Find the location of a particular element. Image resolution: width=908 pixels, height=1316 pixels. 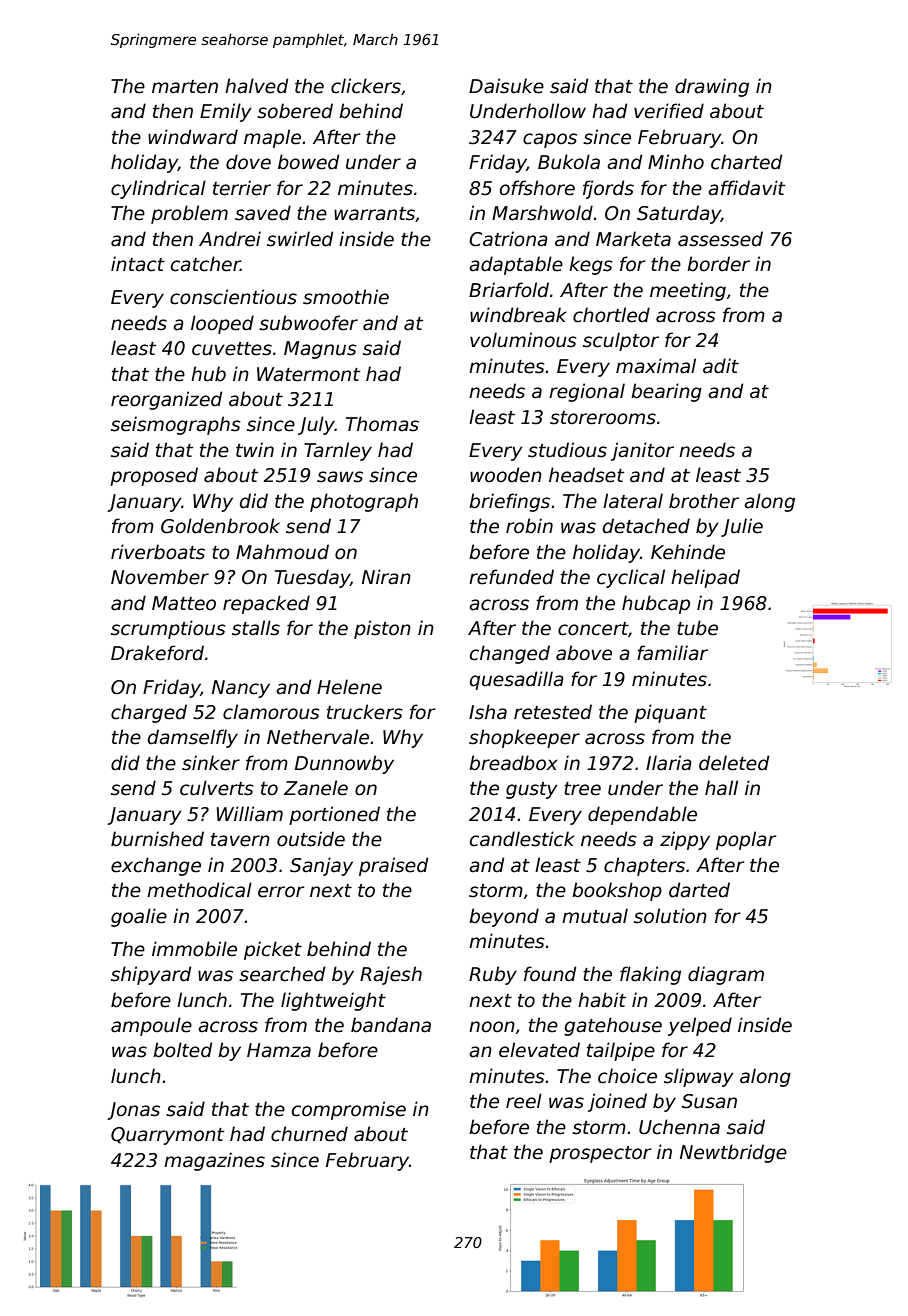

bolted is located at coordinates (182, 1050).
